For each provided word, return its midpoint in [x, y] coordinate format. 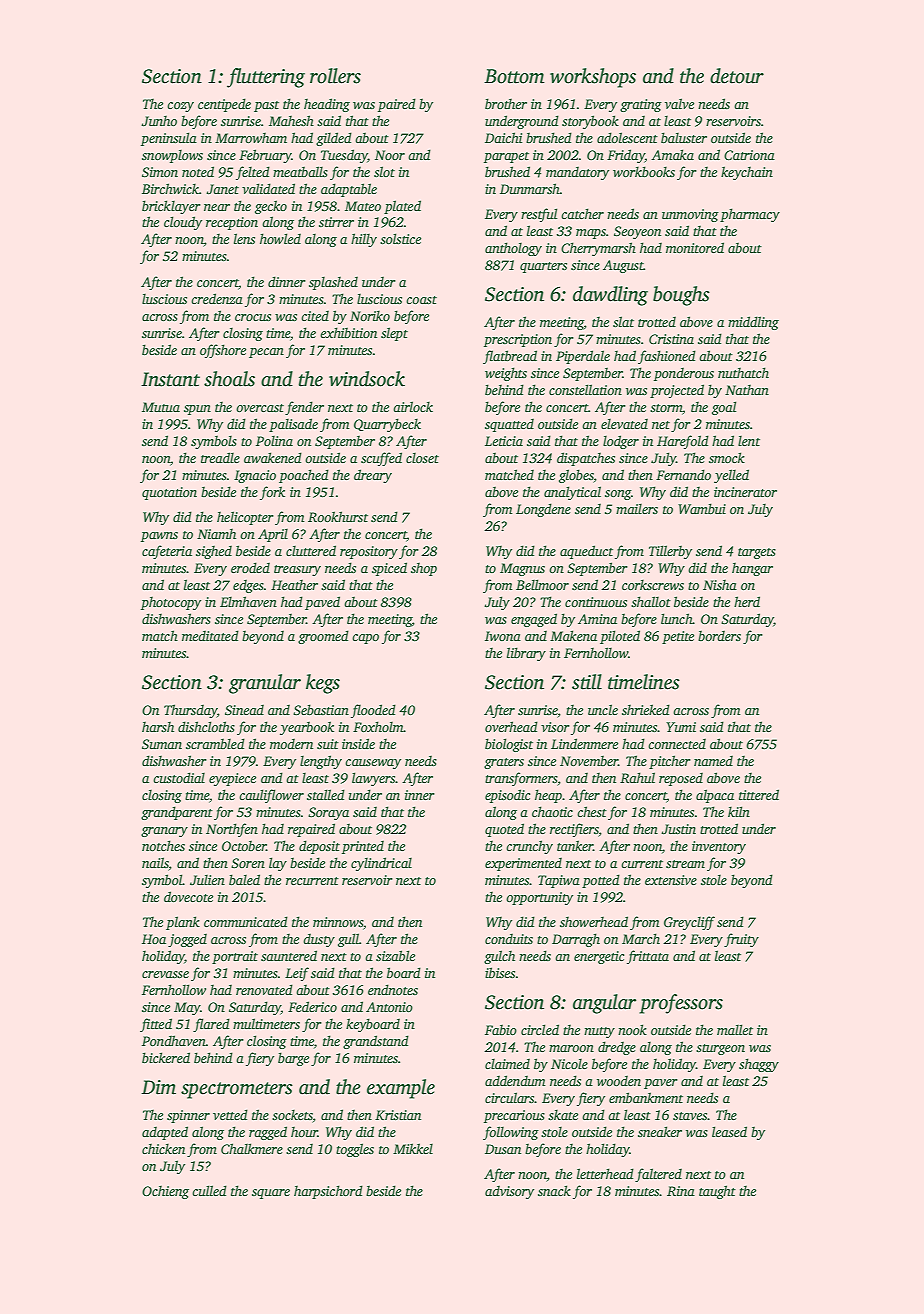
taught [717, 1192]
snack [554, 1190]
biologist [509, 745]
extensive [671, 880]
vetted [230, 1114]
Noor [390, 155]
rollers [335, 76]
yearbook [307, 728]
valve [679, 103]
